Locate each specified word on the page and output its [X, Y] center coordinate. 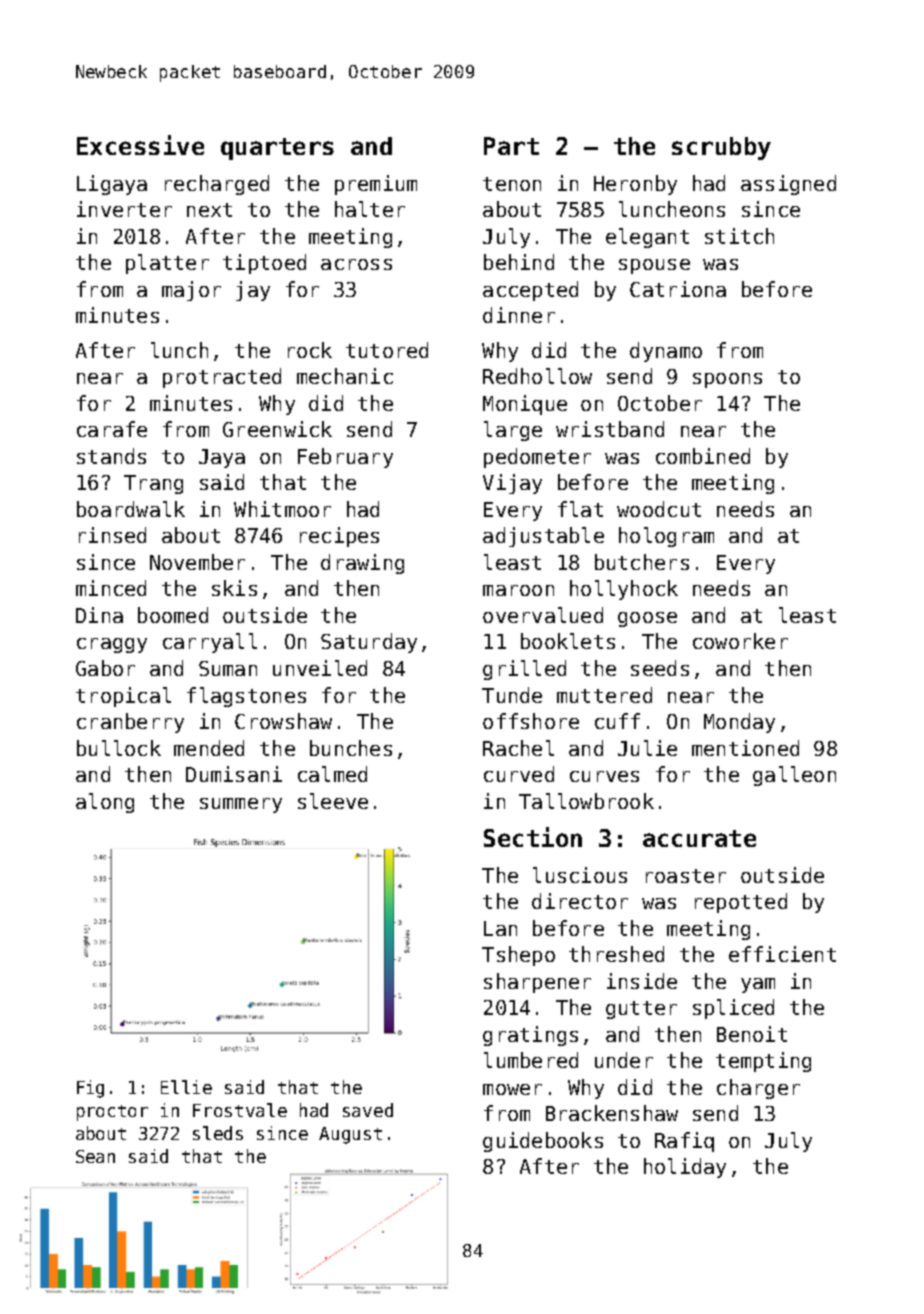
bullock [119, 748]
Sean [95, 1156]
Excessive [140, 145]
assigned [788, 185]
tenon [512, 184]
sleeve [333, 801]
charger [758, 1089]
